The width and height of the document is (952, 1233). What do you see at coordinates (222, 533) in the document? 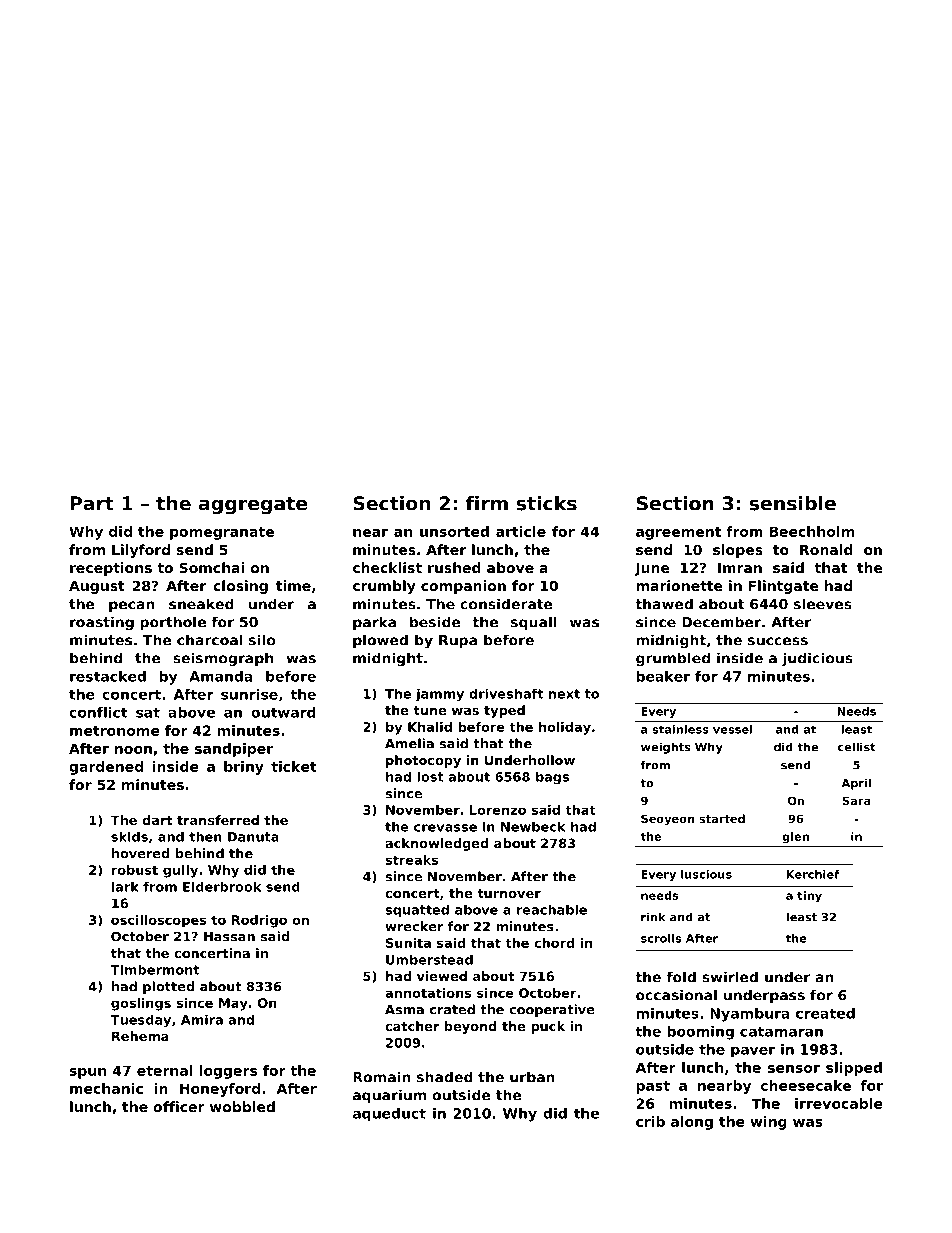
I see `pomegranate` at bounding box center [222, 533].
